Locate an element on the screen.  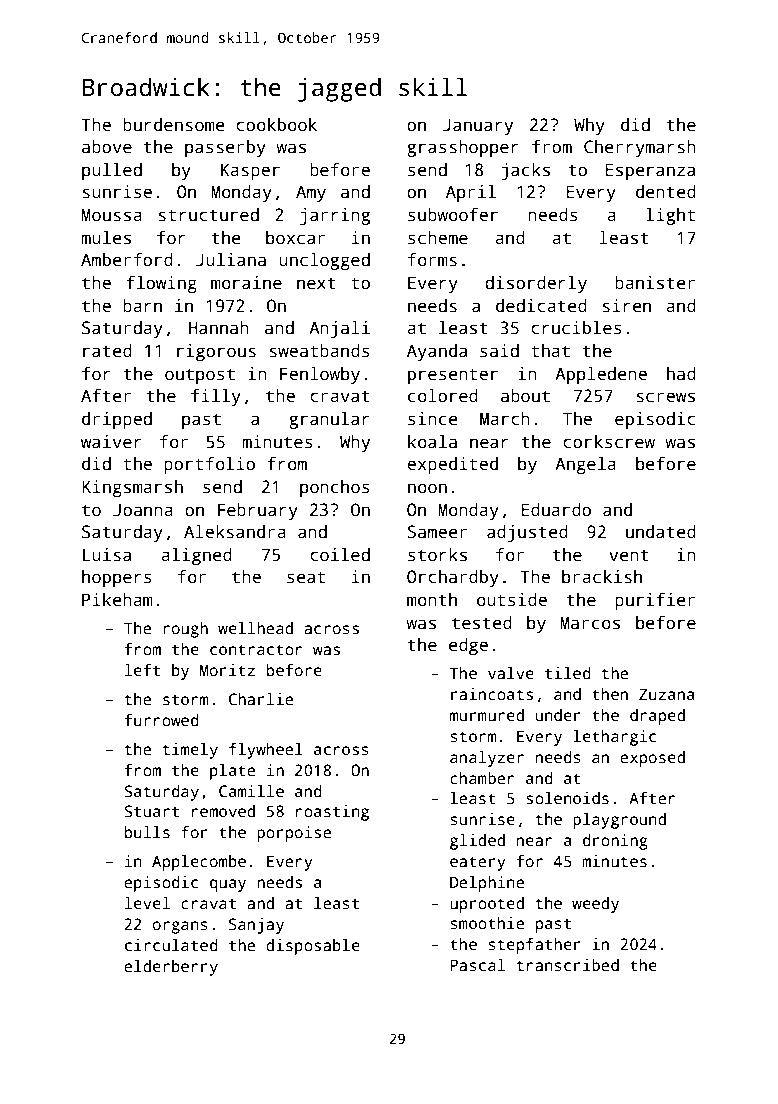
Marcos is located at coordinates (590, 623).
